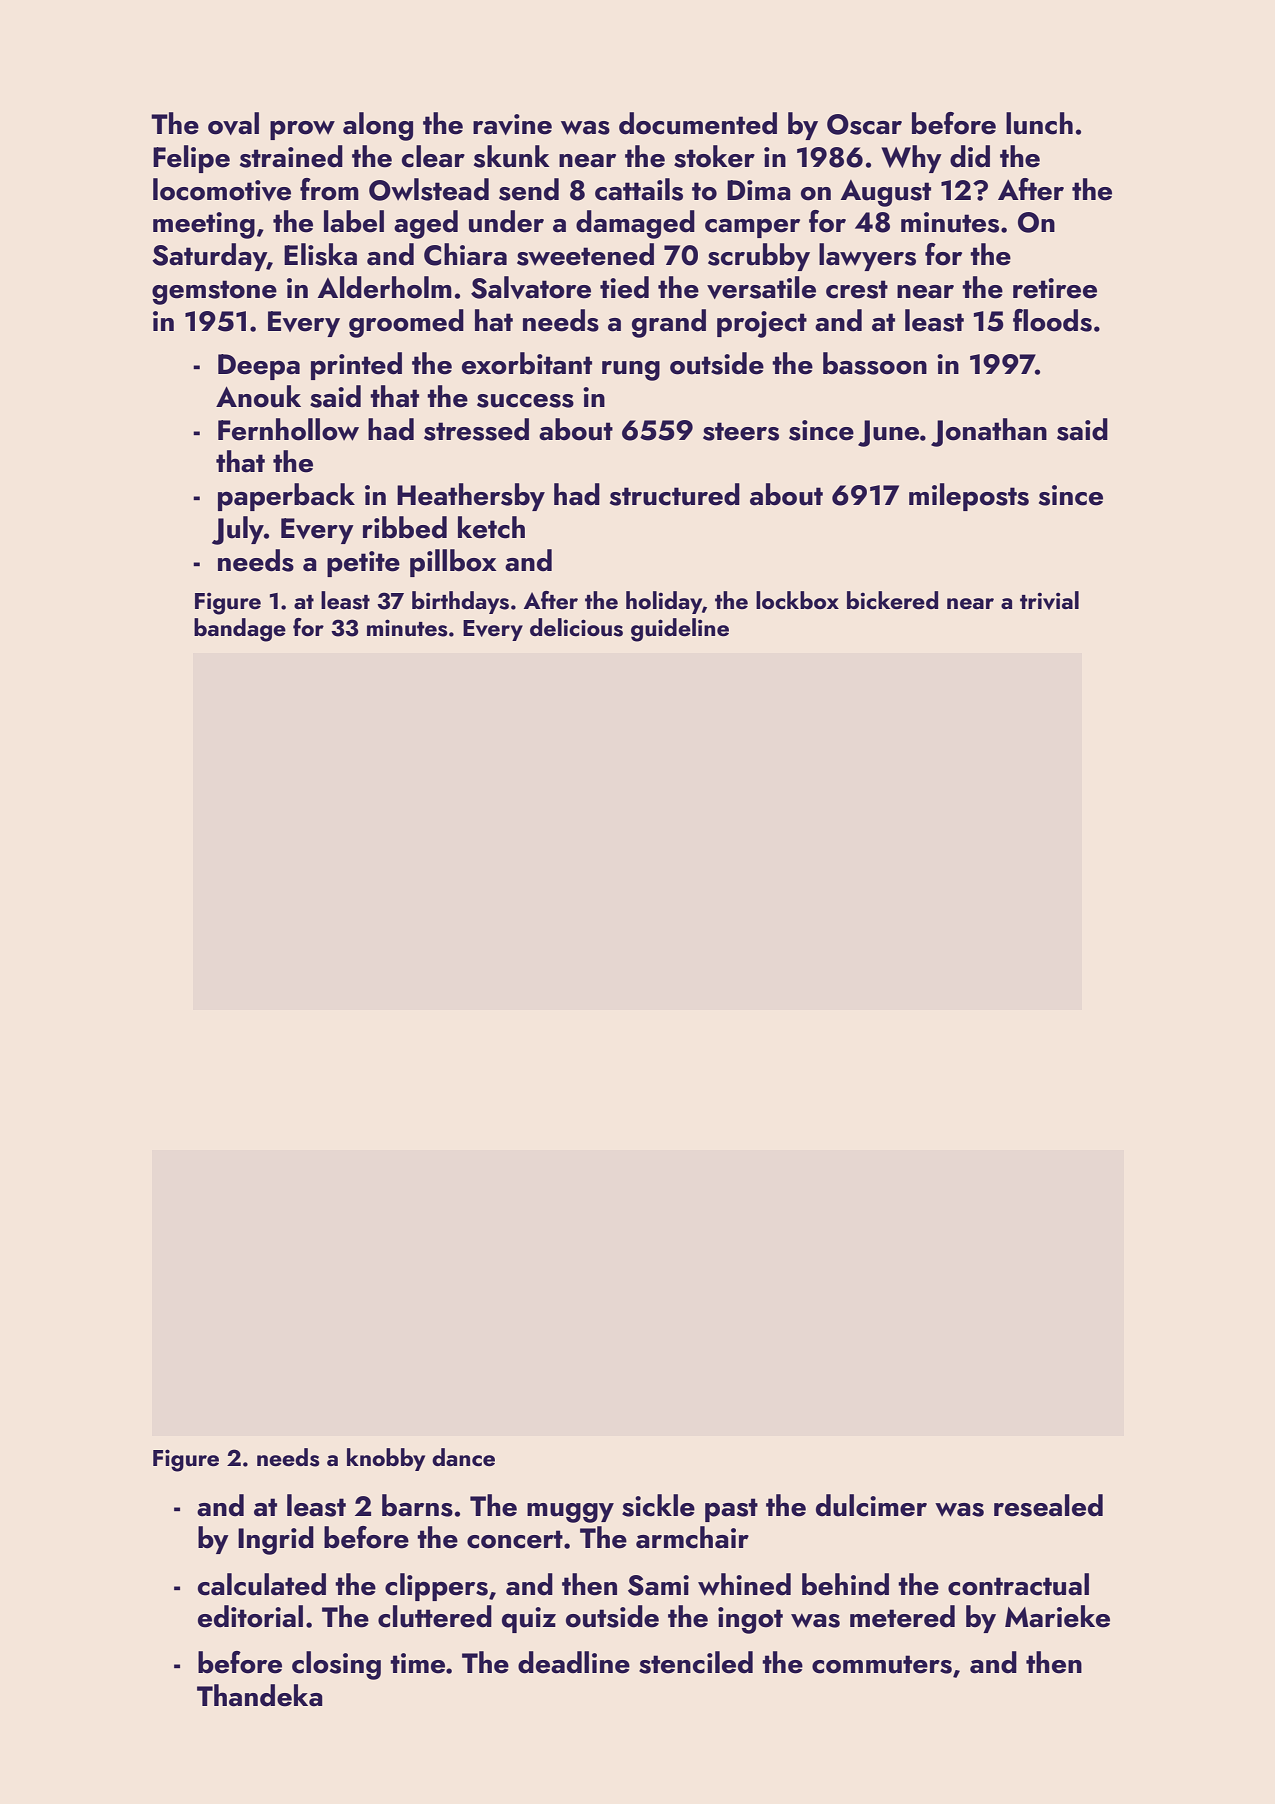 The height and width of the screenshot is (1804, 1275). What do you see at coordinates (1039, 123) in the screenshot?
I see `lunch` at bounding box center [1039, 123].
